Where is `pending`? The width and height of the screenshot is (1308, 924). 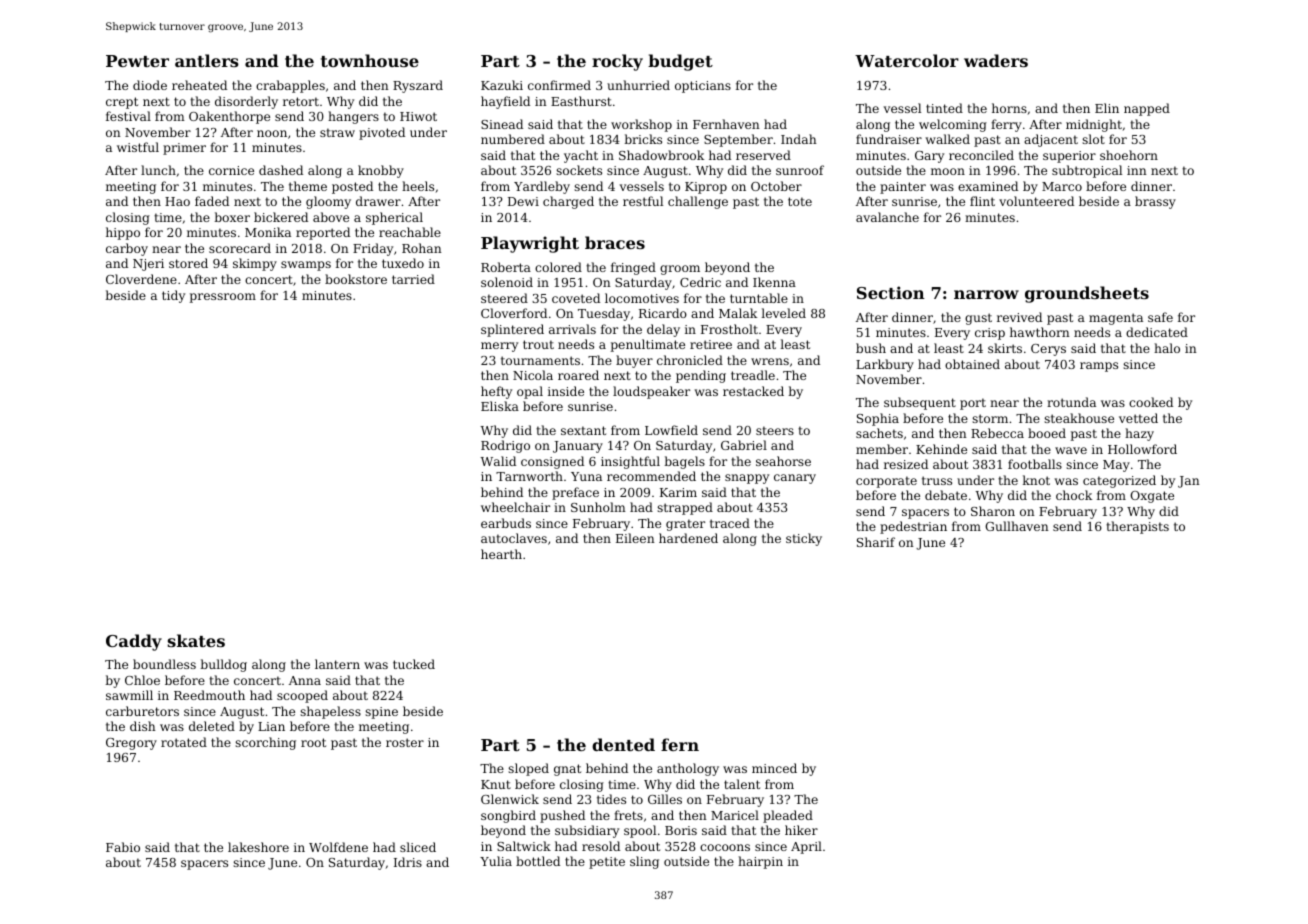 pending is located at coordinates (701, 376).
